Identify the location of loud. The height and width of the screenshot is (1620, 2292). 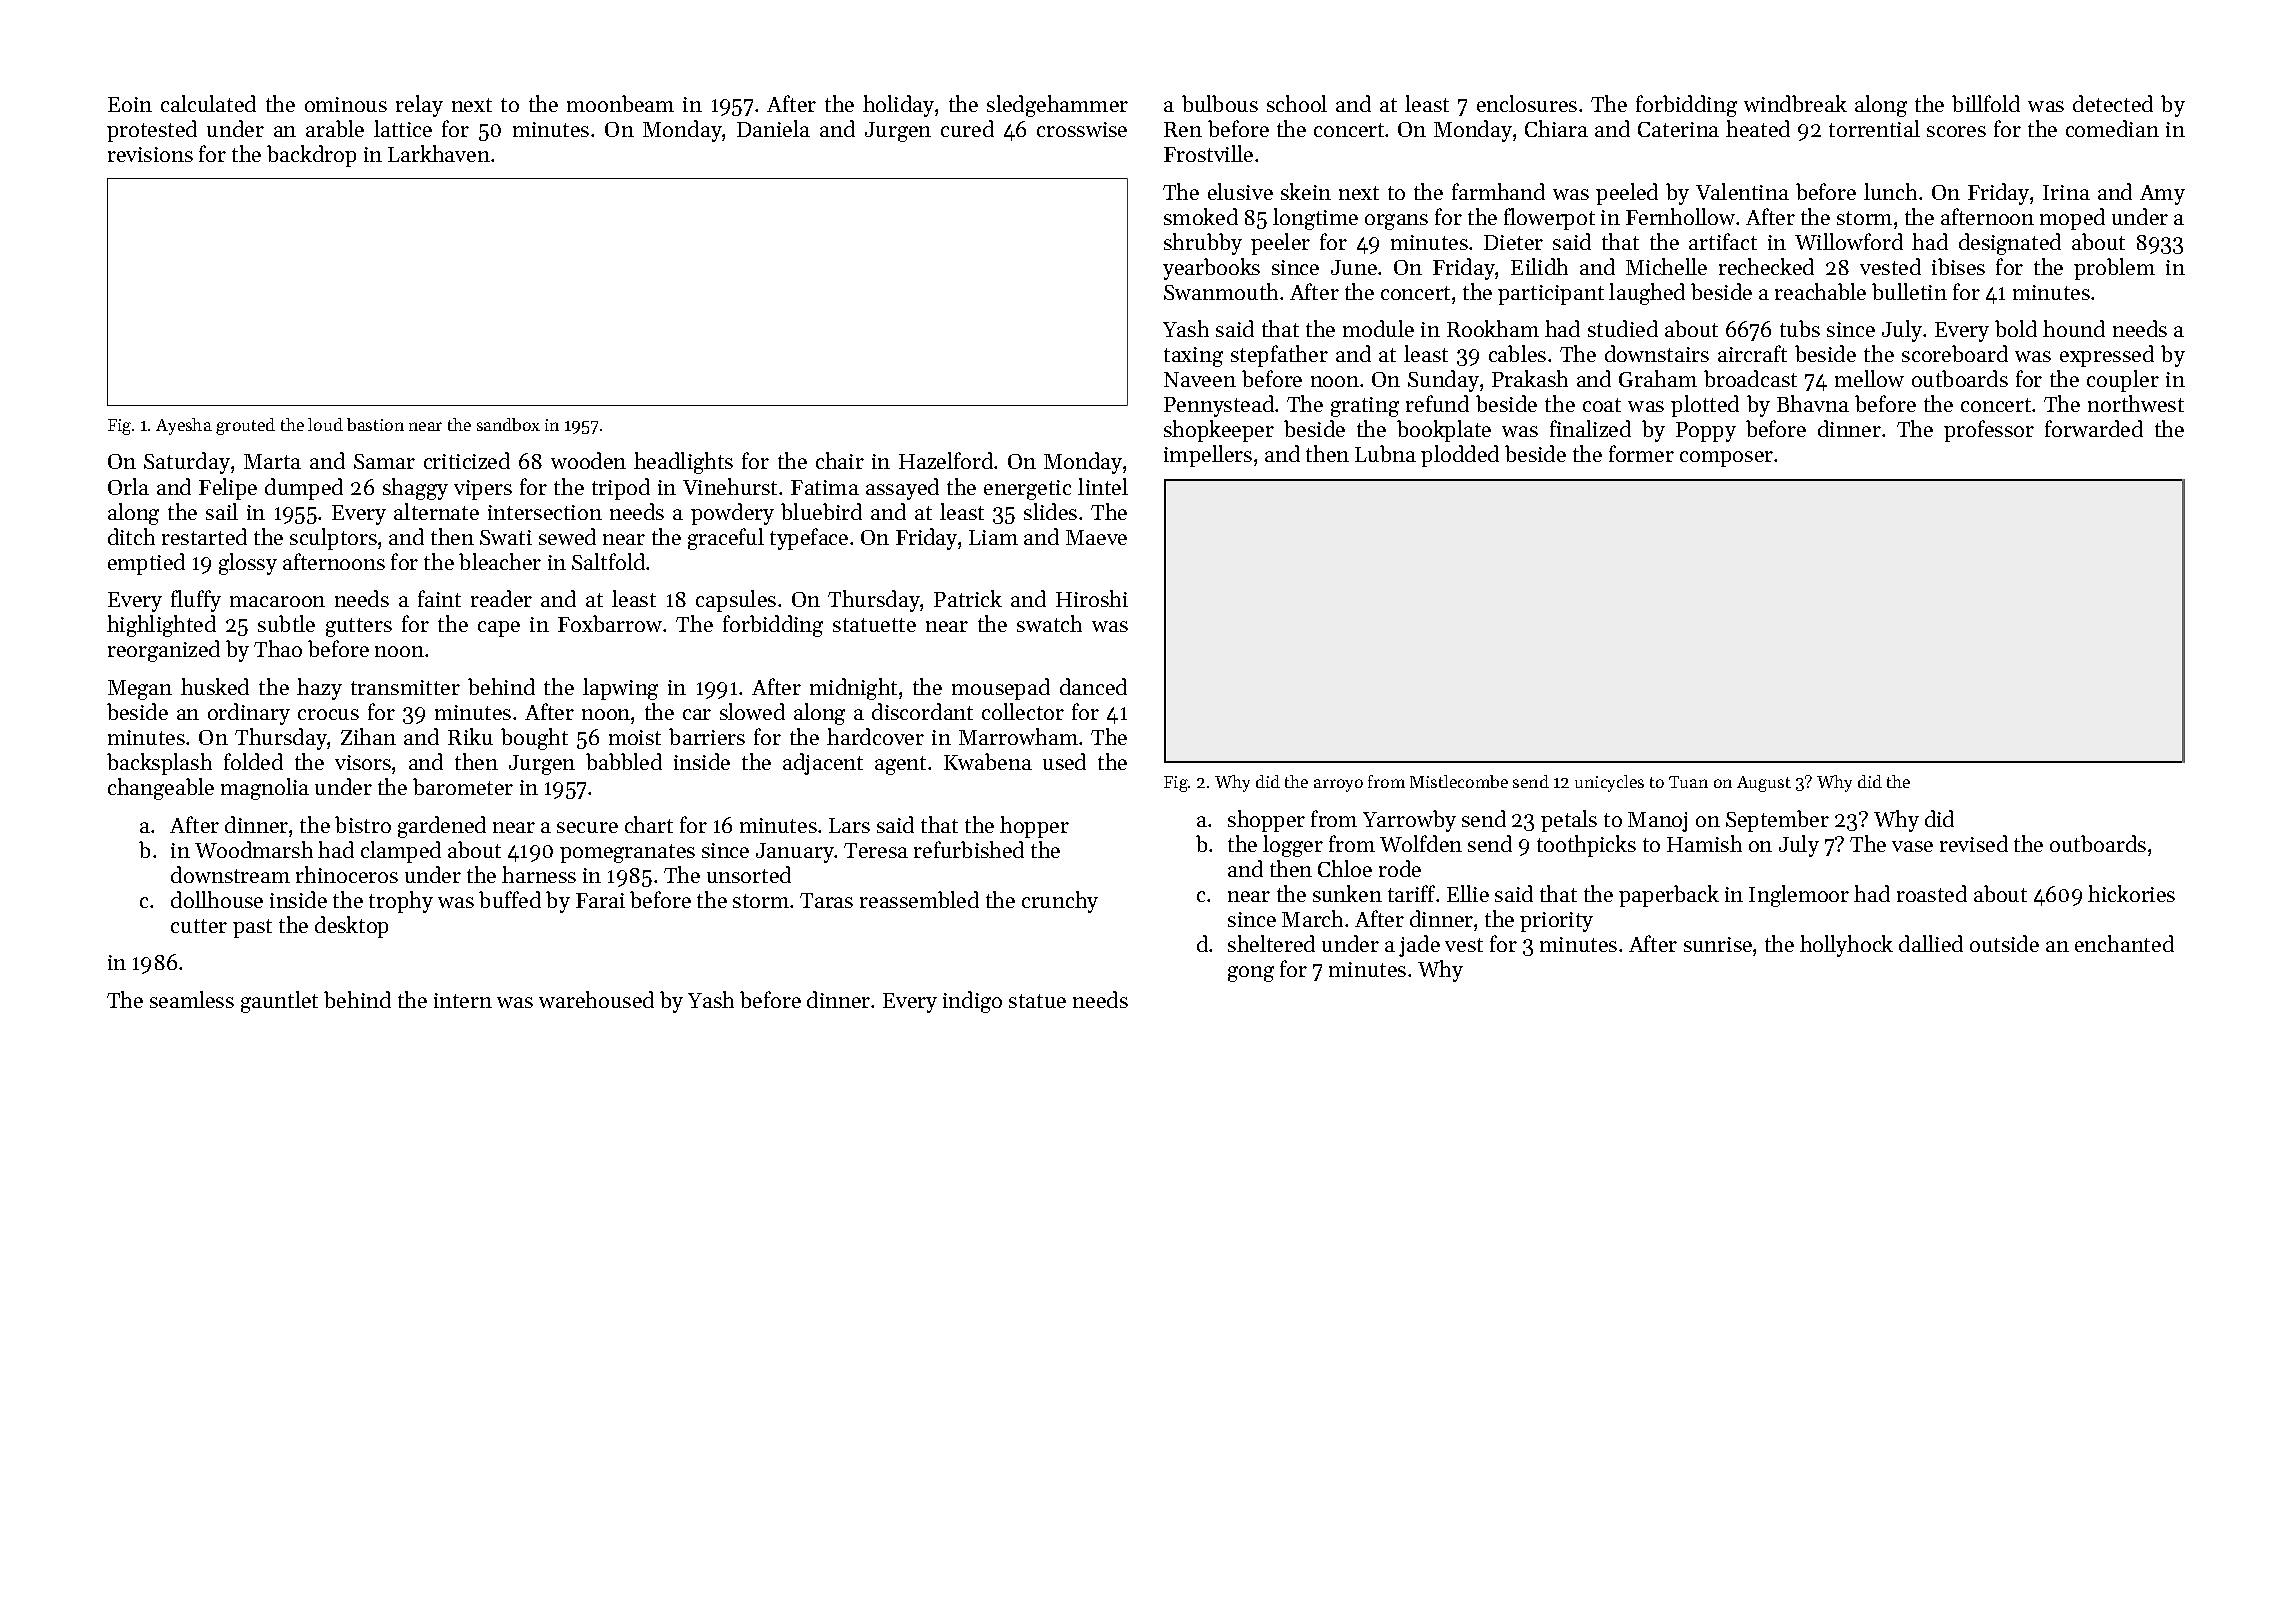
(325, 424).
